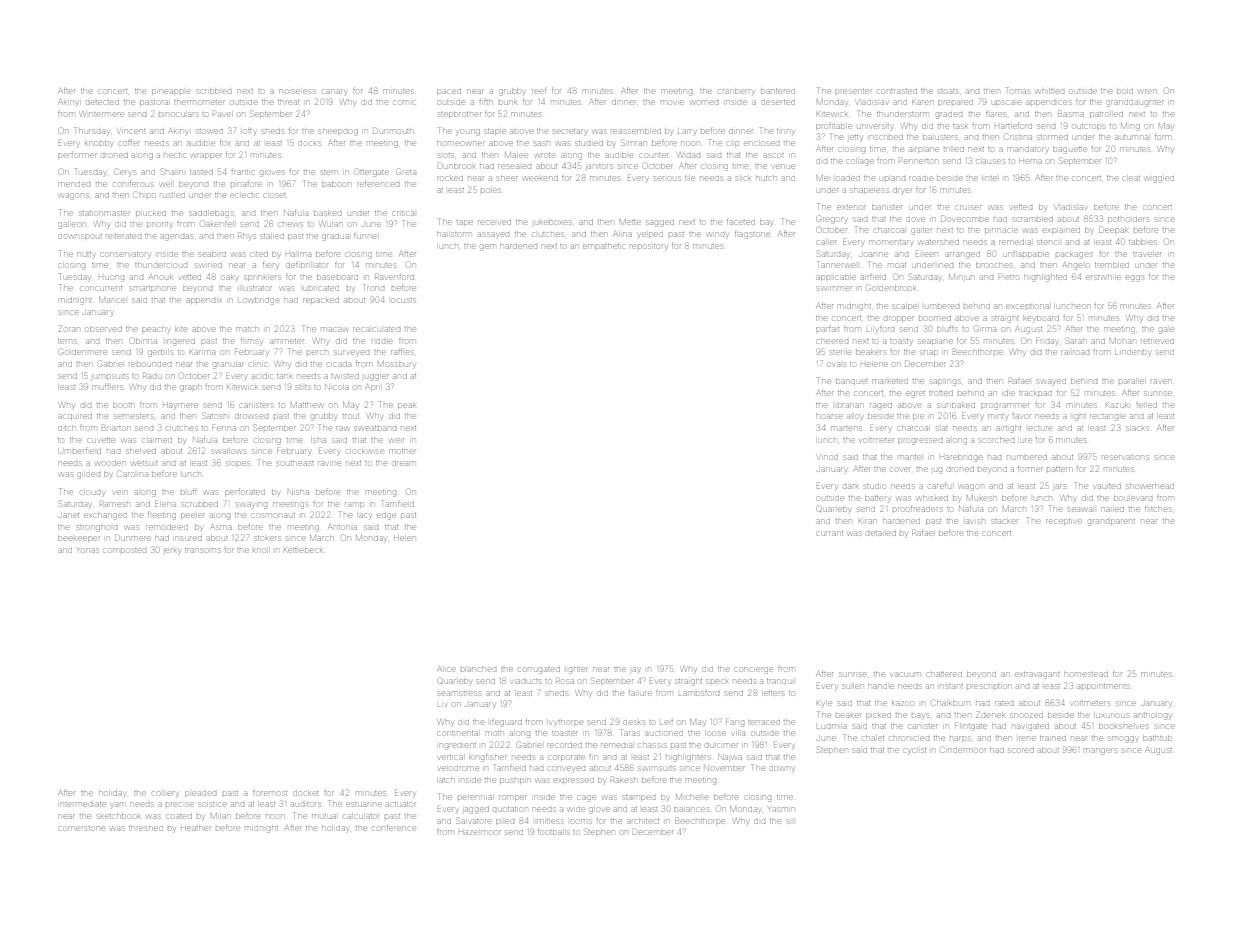 Image resolution: width=1233 pixels, height=952 pixels. What do you see at coordinates (1159, 179) in the document?
I see `wiggled` at bounding box center [1159, 179].
